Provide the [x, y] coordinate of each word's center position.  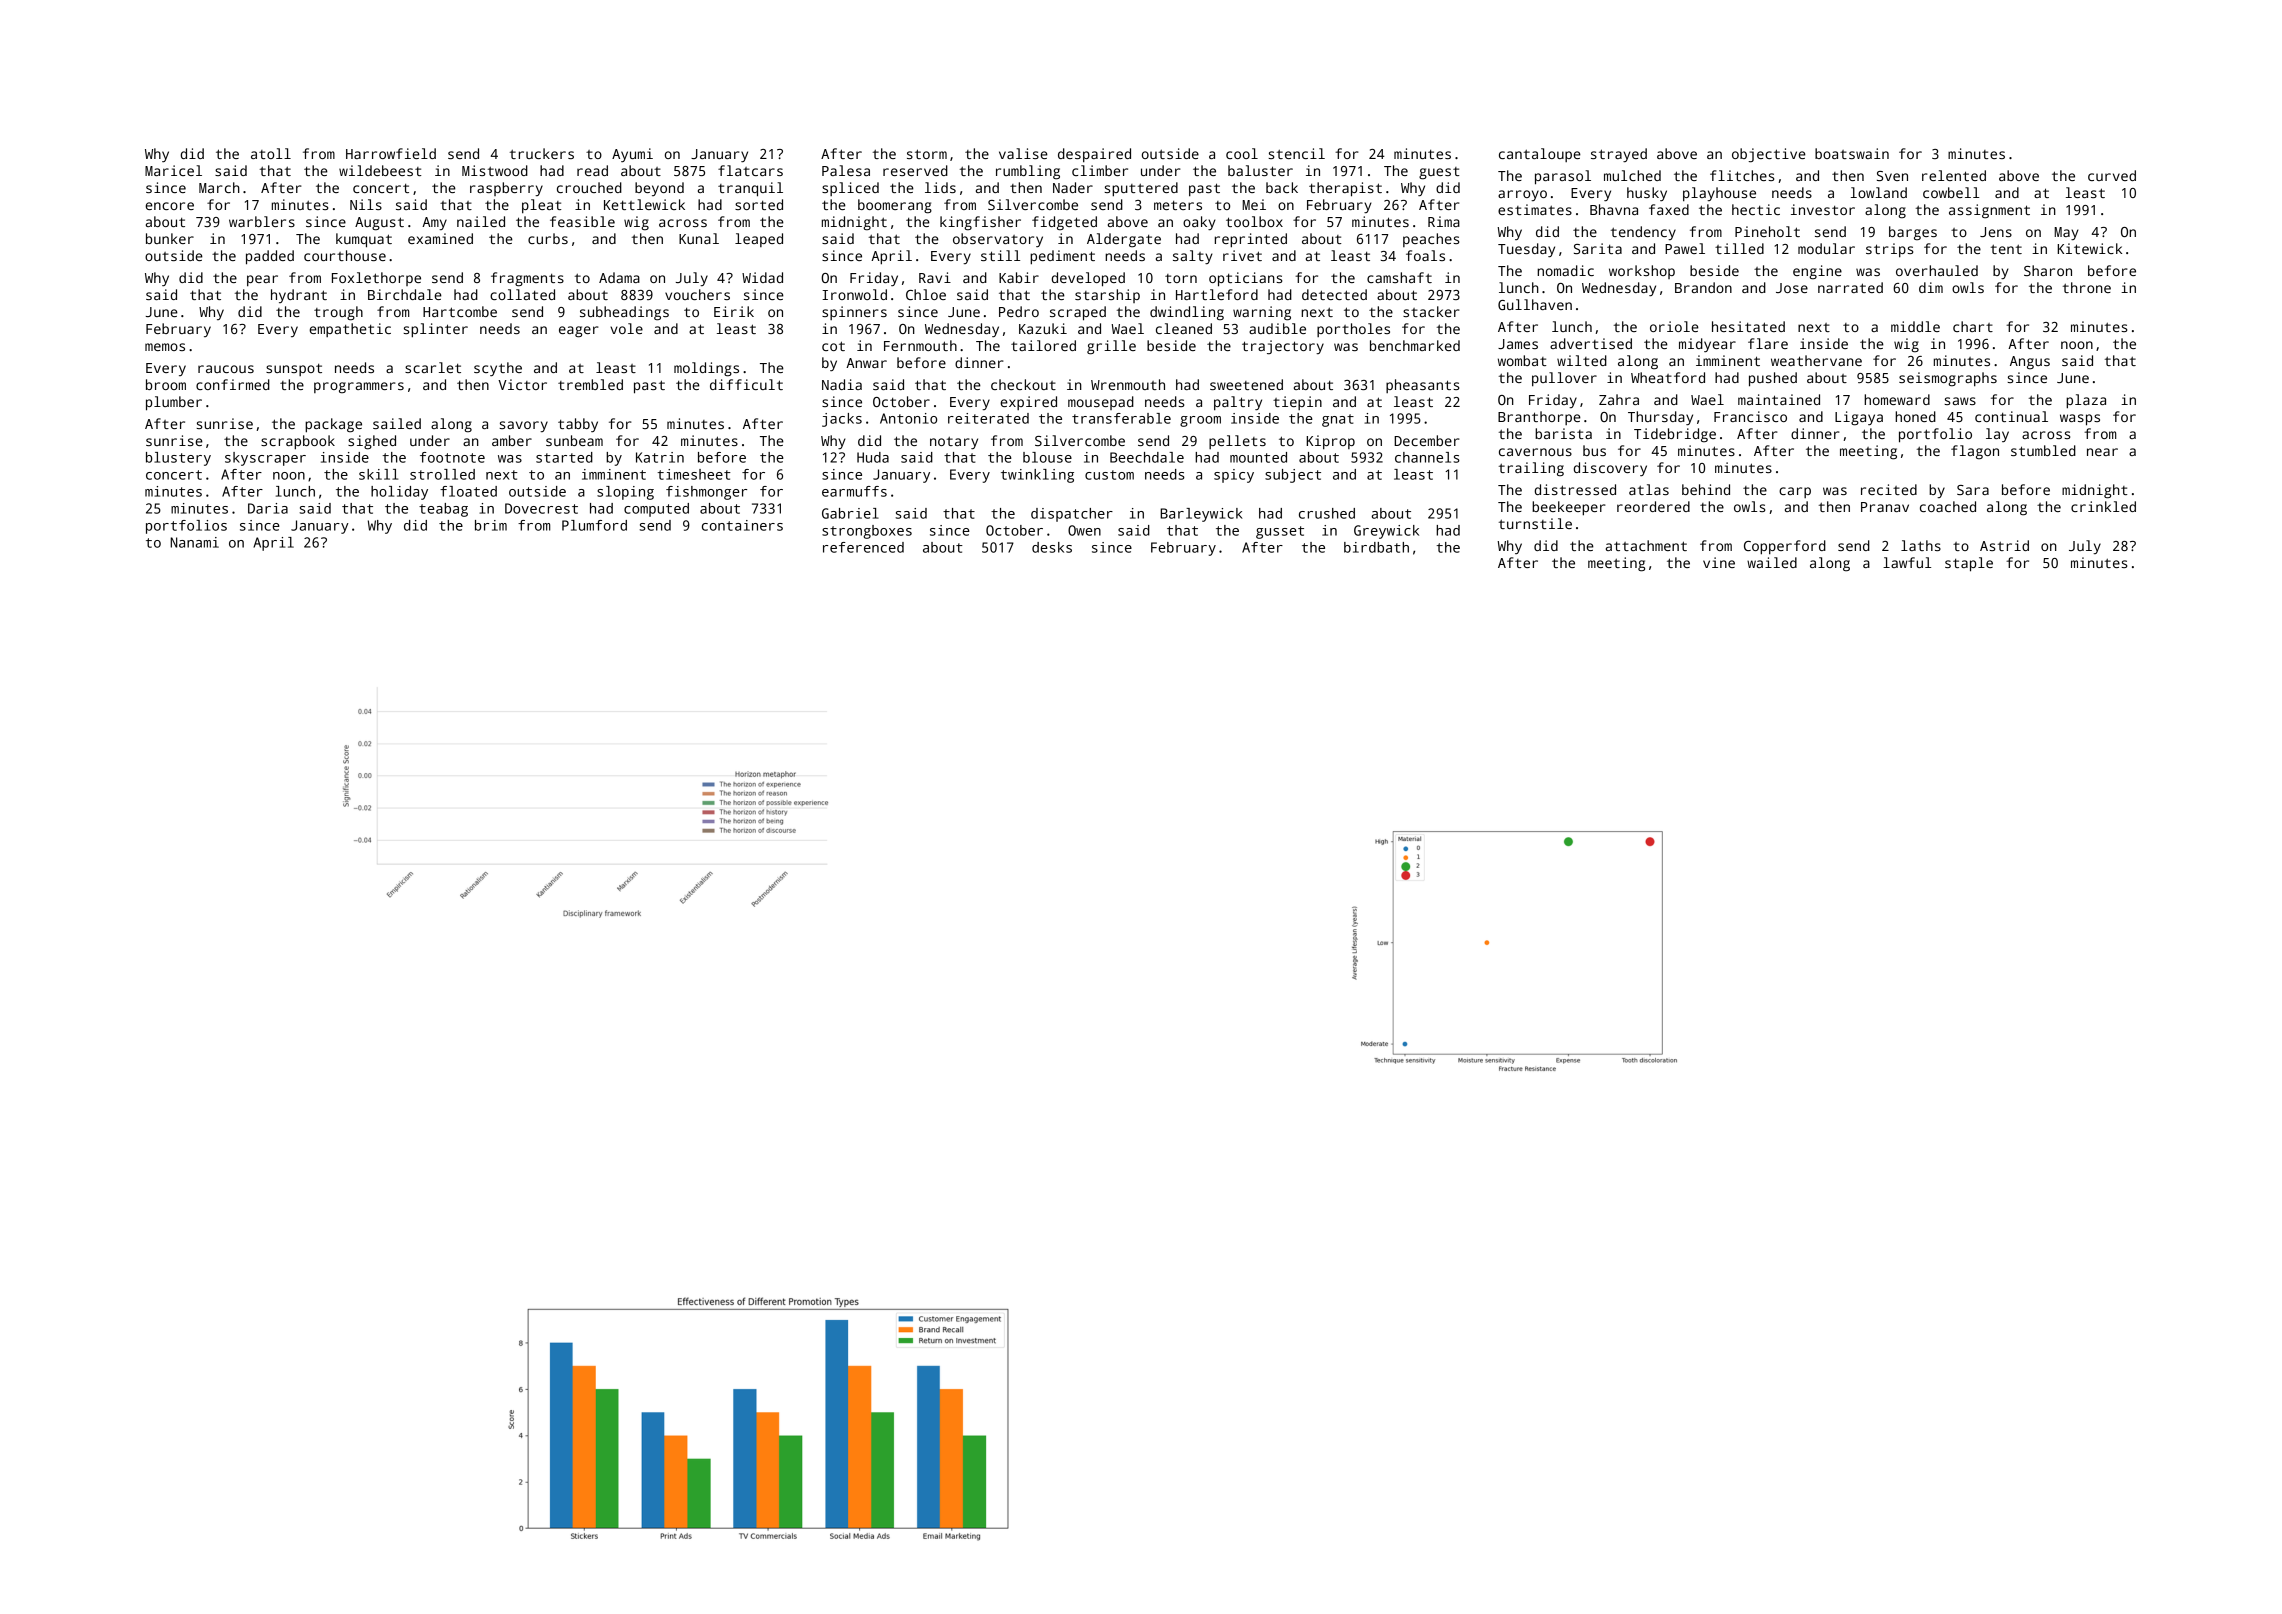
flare [1768, 343]
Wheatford [1668, 377]
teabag [443, 510]
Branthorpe [1539, 418]
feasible [582, 221]
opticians [1245, 279]
